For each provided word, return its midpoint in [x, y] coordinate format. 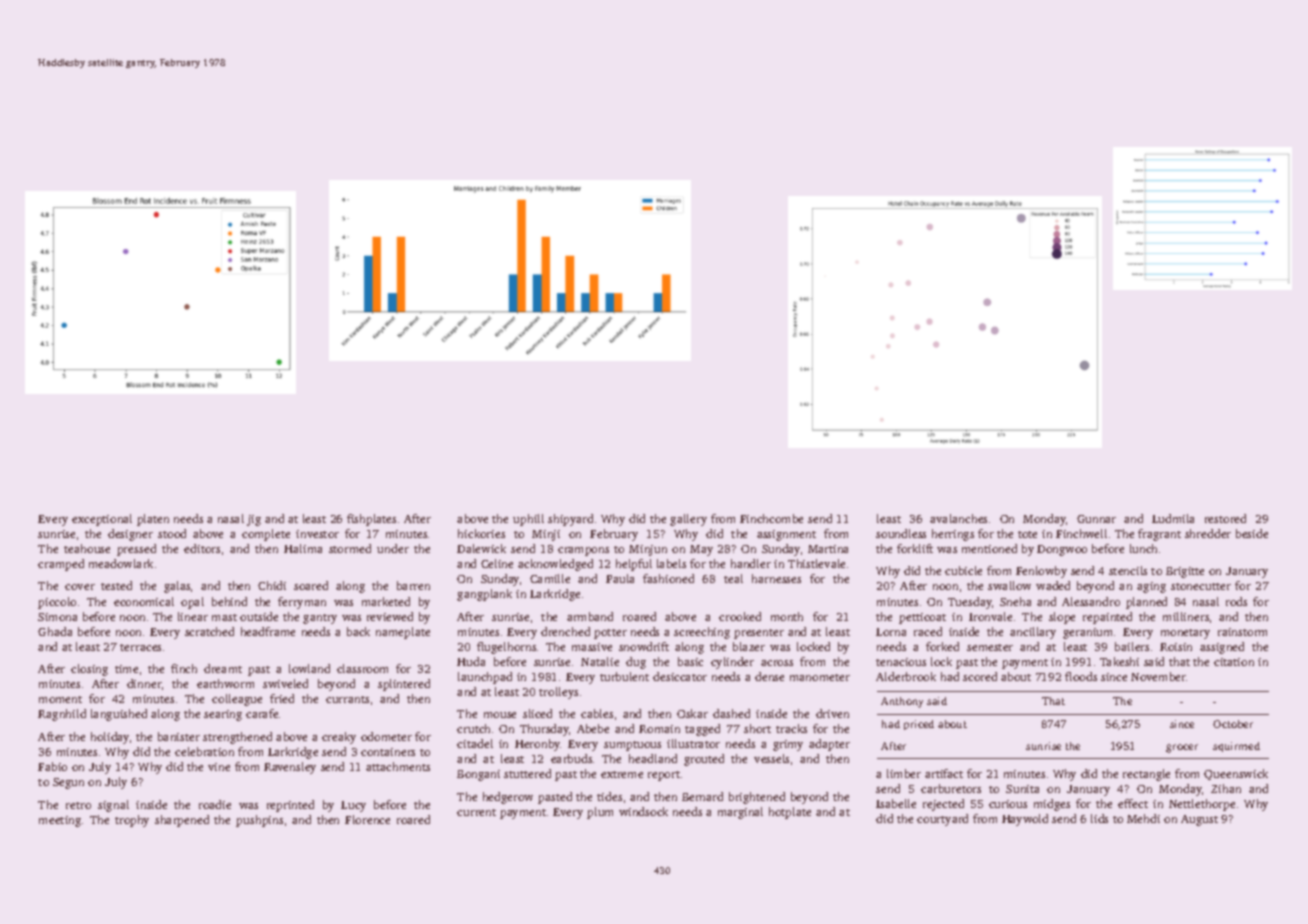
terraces [140, 647]
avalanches [958, 518]
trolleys [558, 693]
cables [597, 713]
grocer [1182, 748]
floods [1081, 676]
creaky [339, 738]
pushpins [259, 821]
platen [153, 520]
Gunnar [1096, 519]
